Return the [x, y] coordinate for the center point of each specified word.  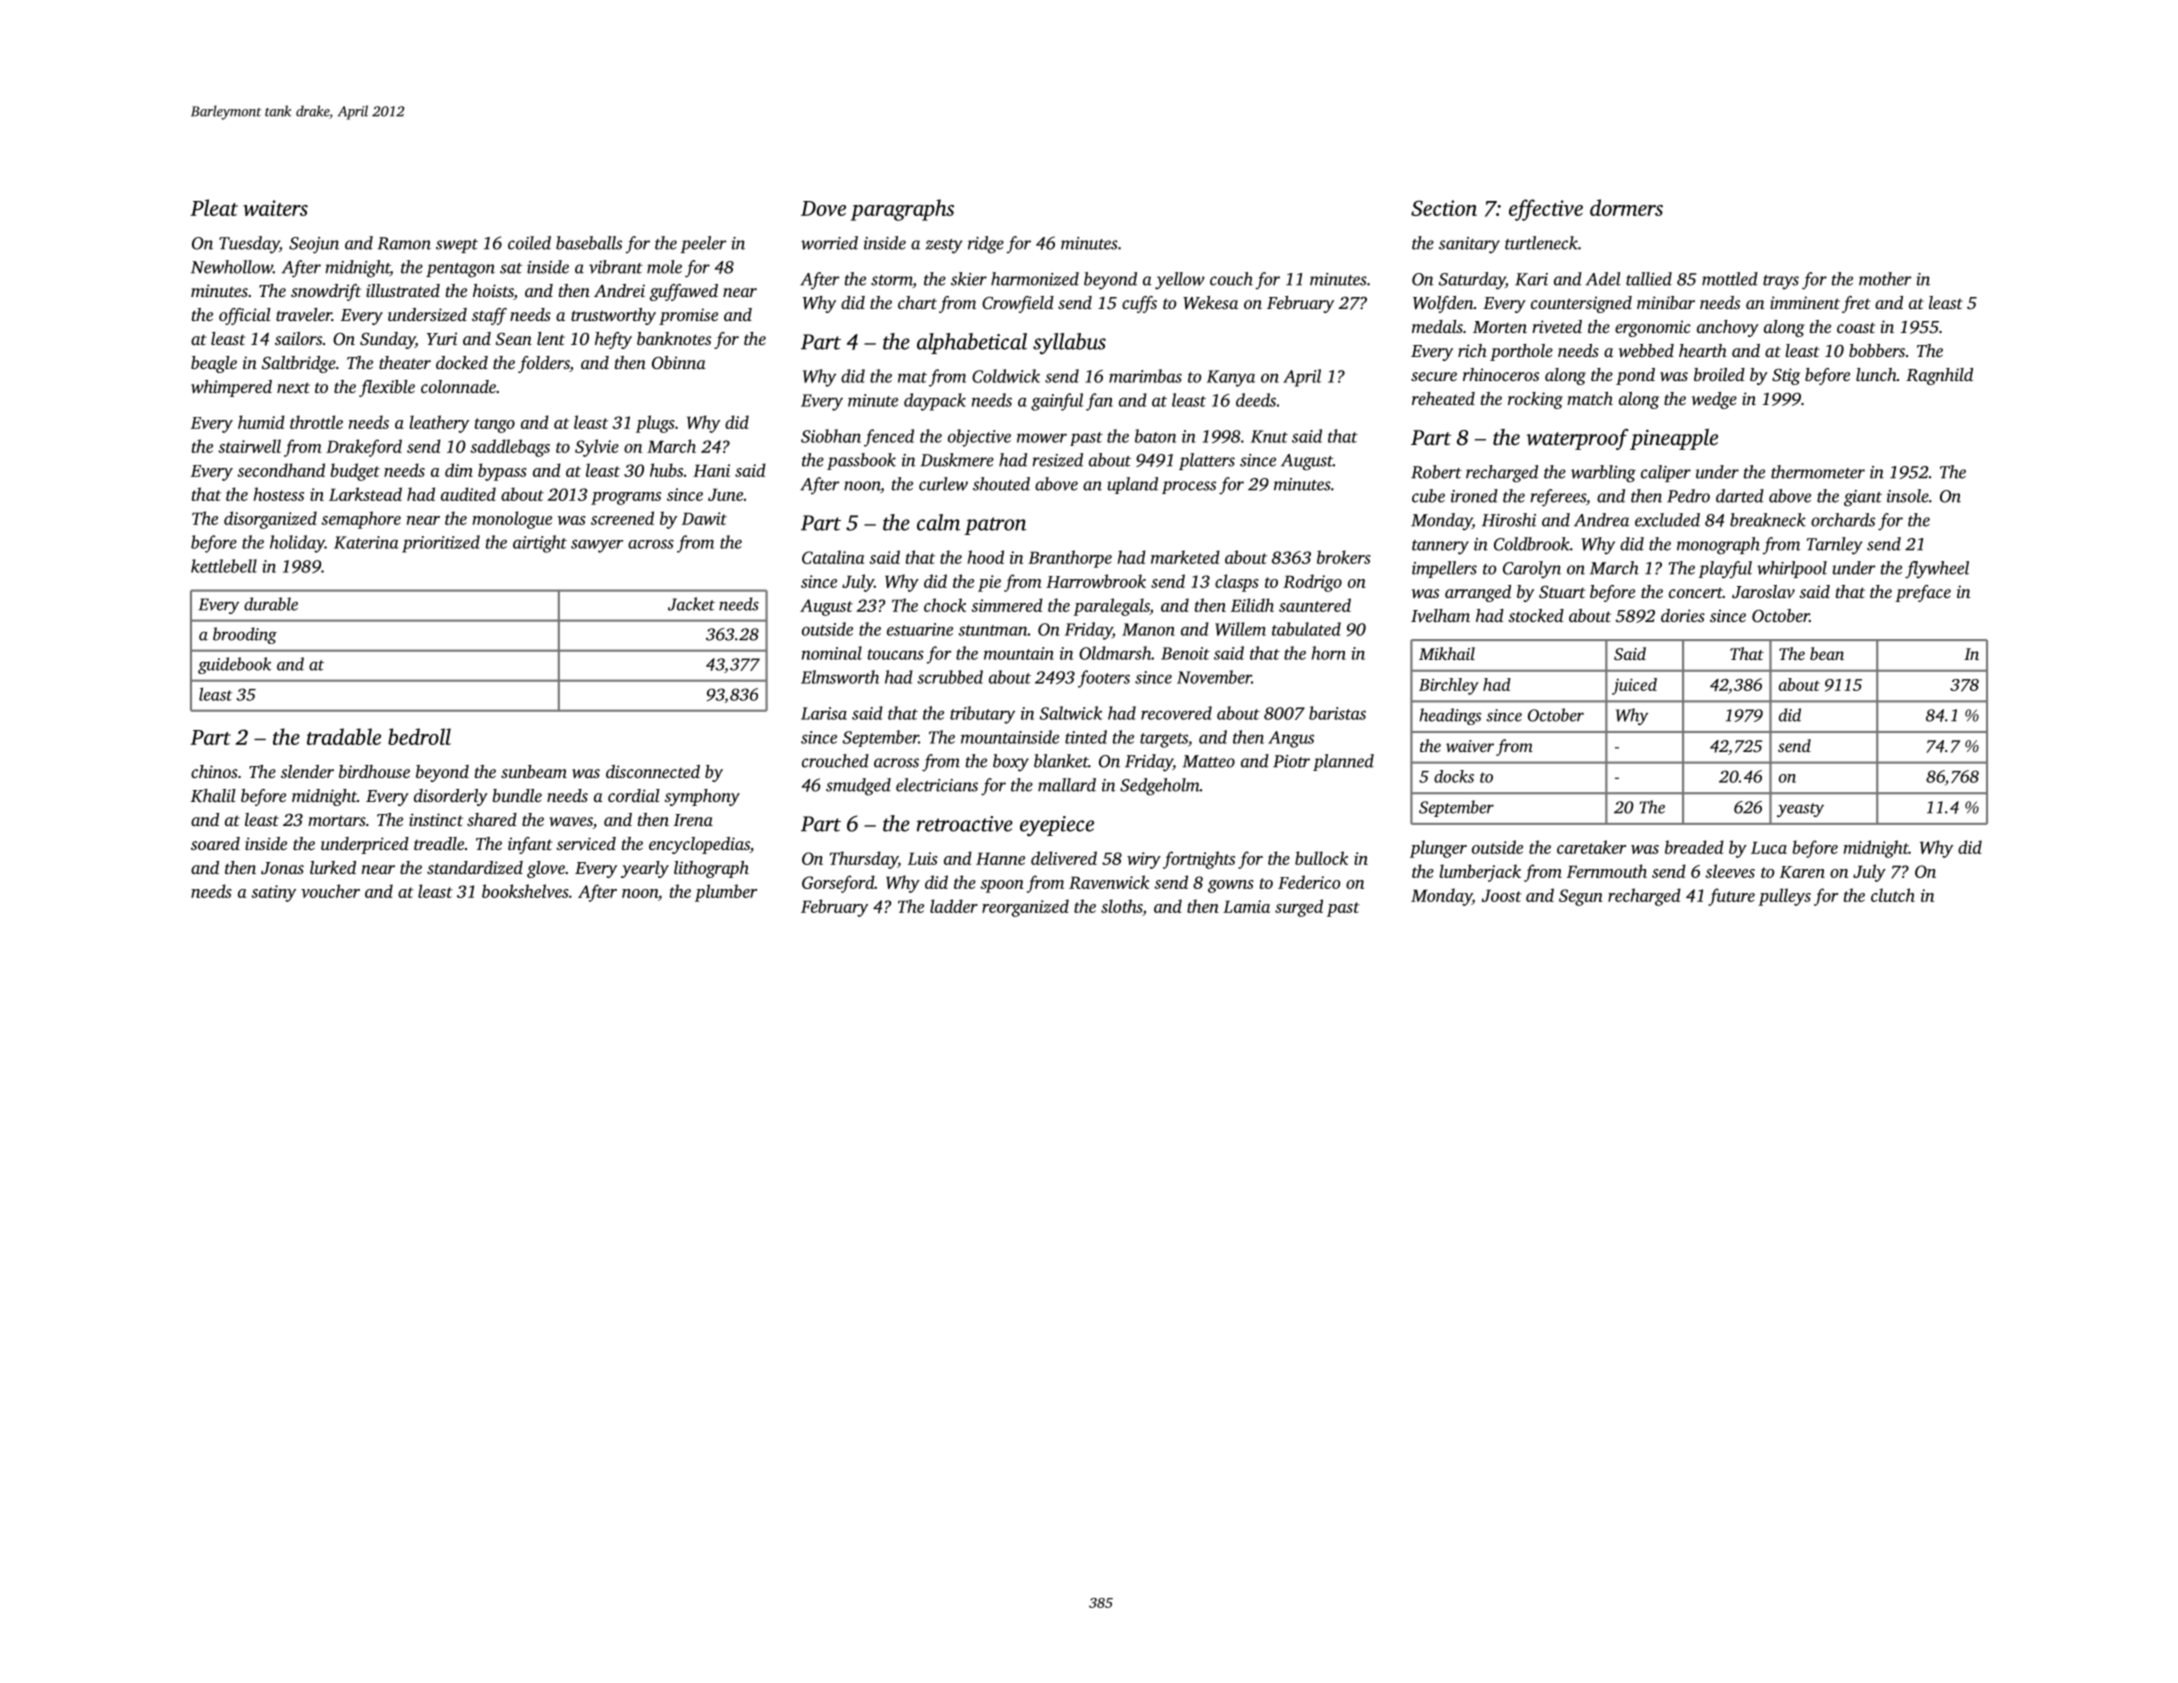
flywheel [1937, 570]
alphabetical [972, 343]
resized [1057, 460]
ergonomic [1653, 328]
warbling [1603, 474]
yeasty [1800, 810]
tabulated [1306, 629]
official [245, 316]
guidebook [234, 665]
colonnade [458, 386]
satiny [273, 893]
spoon [1002, 886]
